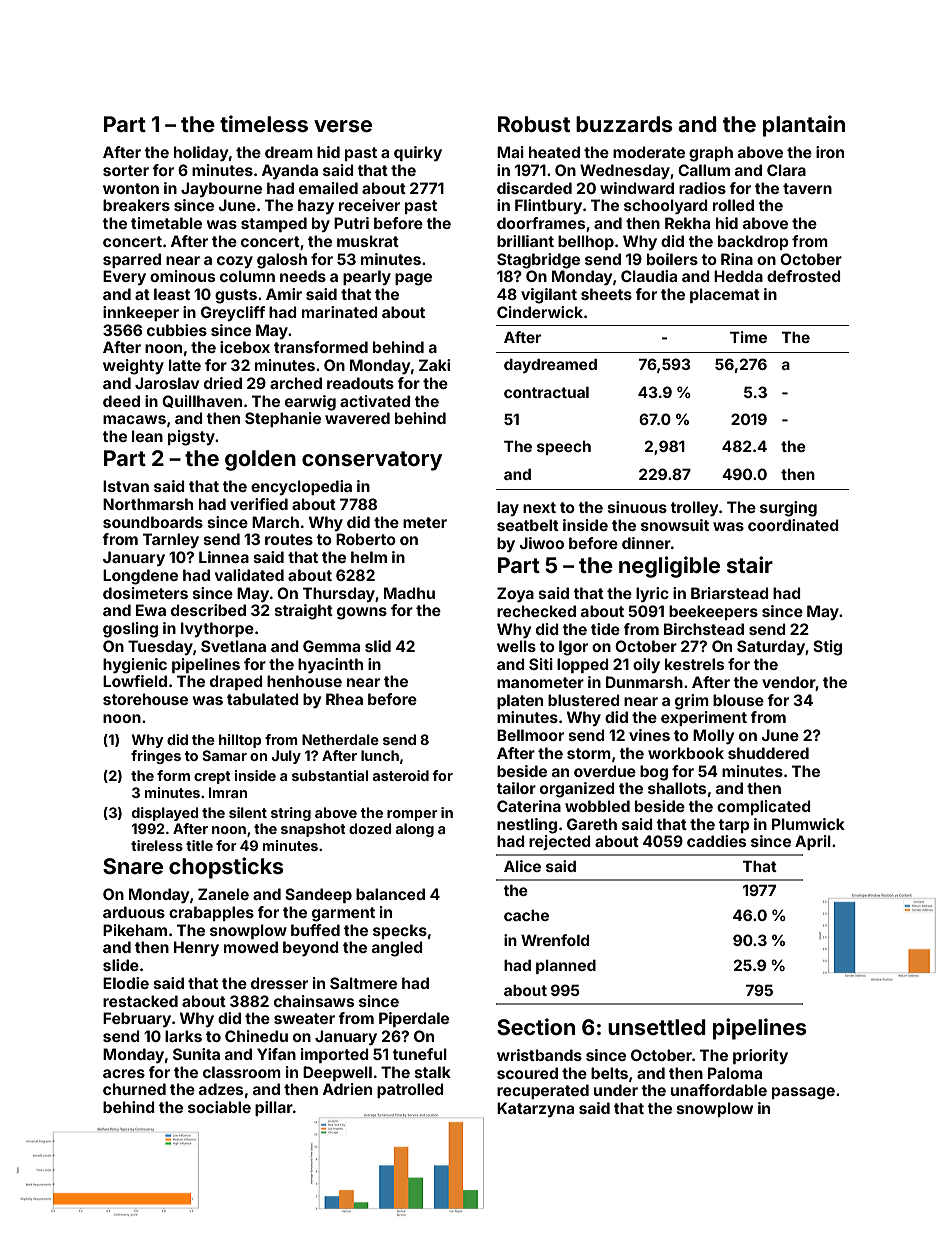  What do you see at coordinates (360, 383) in the image?
I see `readouts` at bounding box center [360, 383].
